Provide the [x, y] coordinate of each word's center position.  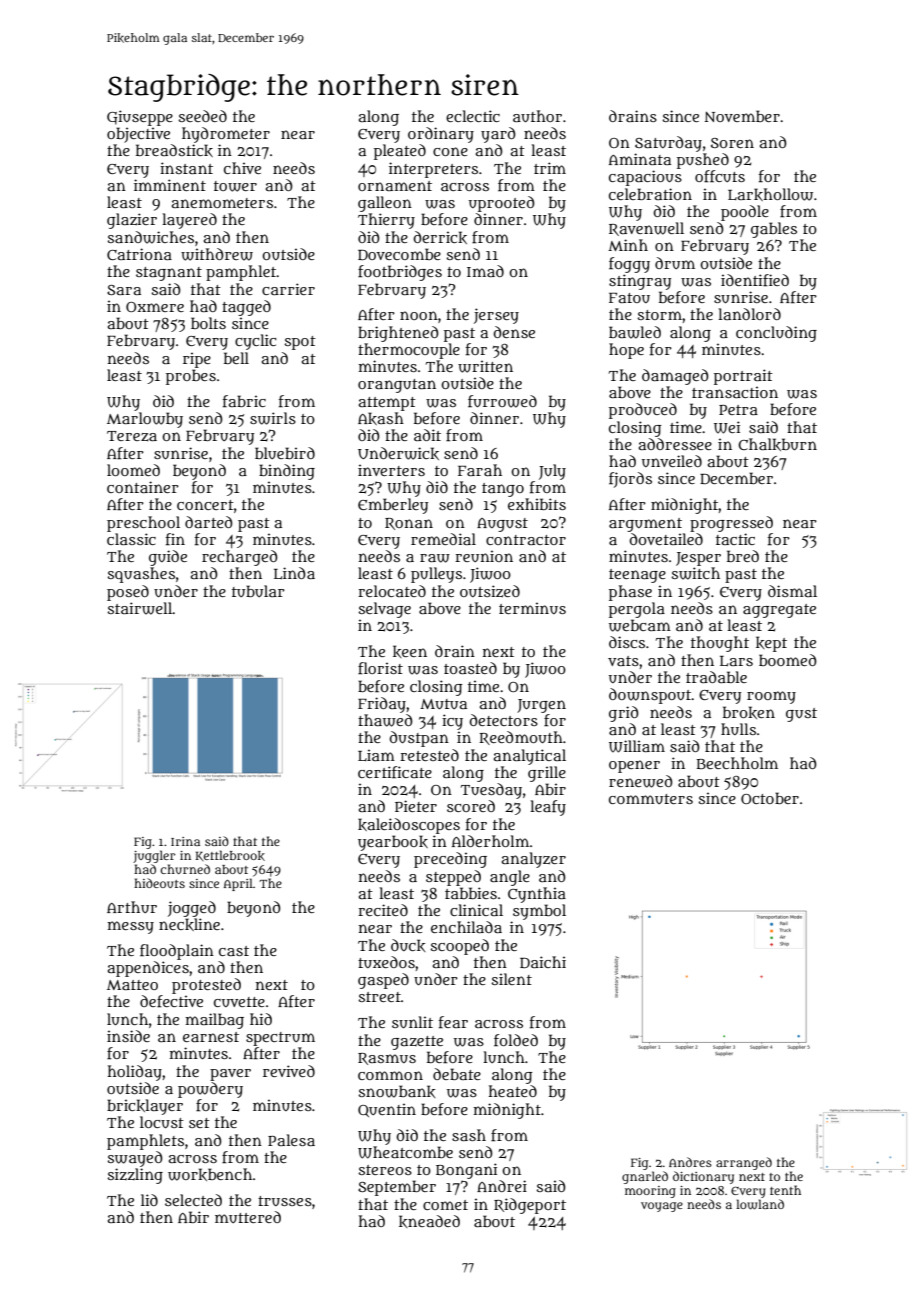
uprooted [502, 204]
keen [410, 651]
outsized [490, 591]
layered [189, 221]
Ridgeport [530, 1206]
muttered [248, 1217]
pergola [637, 610]
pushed [703, 161]
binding [287, 472]
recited [383, 910]
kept [771, 644]
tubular [258, 591]
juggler [154, 856]
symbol [539, 912]
